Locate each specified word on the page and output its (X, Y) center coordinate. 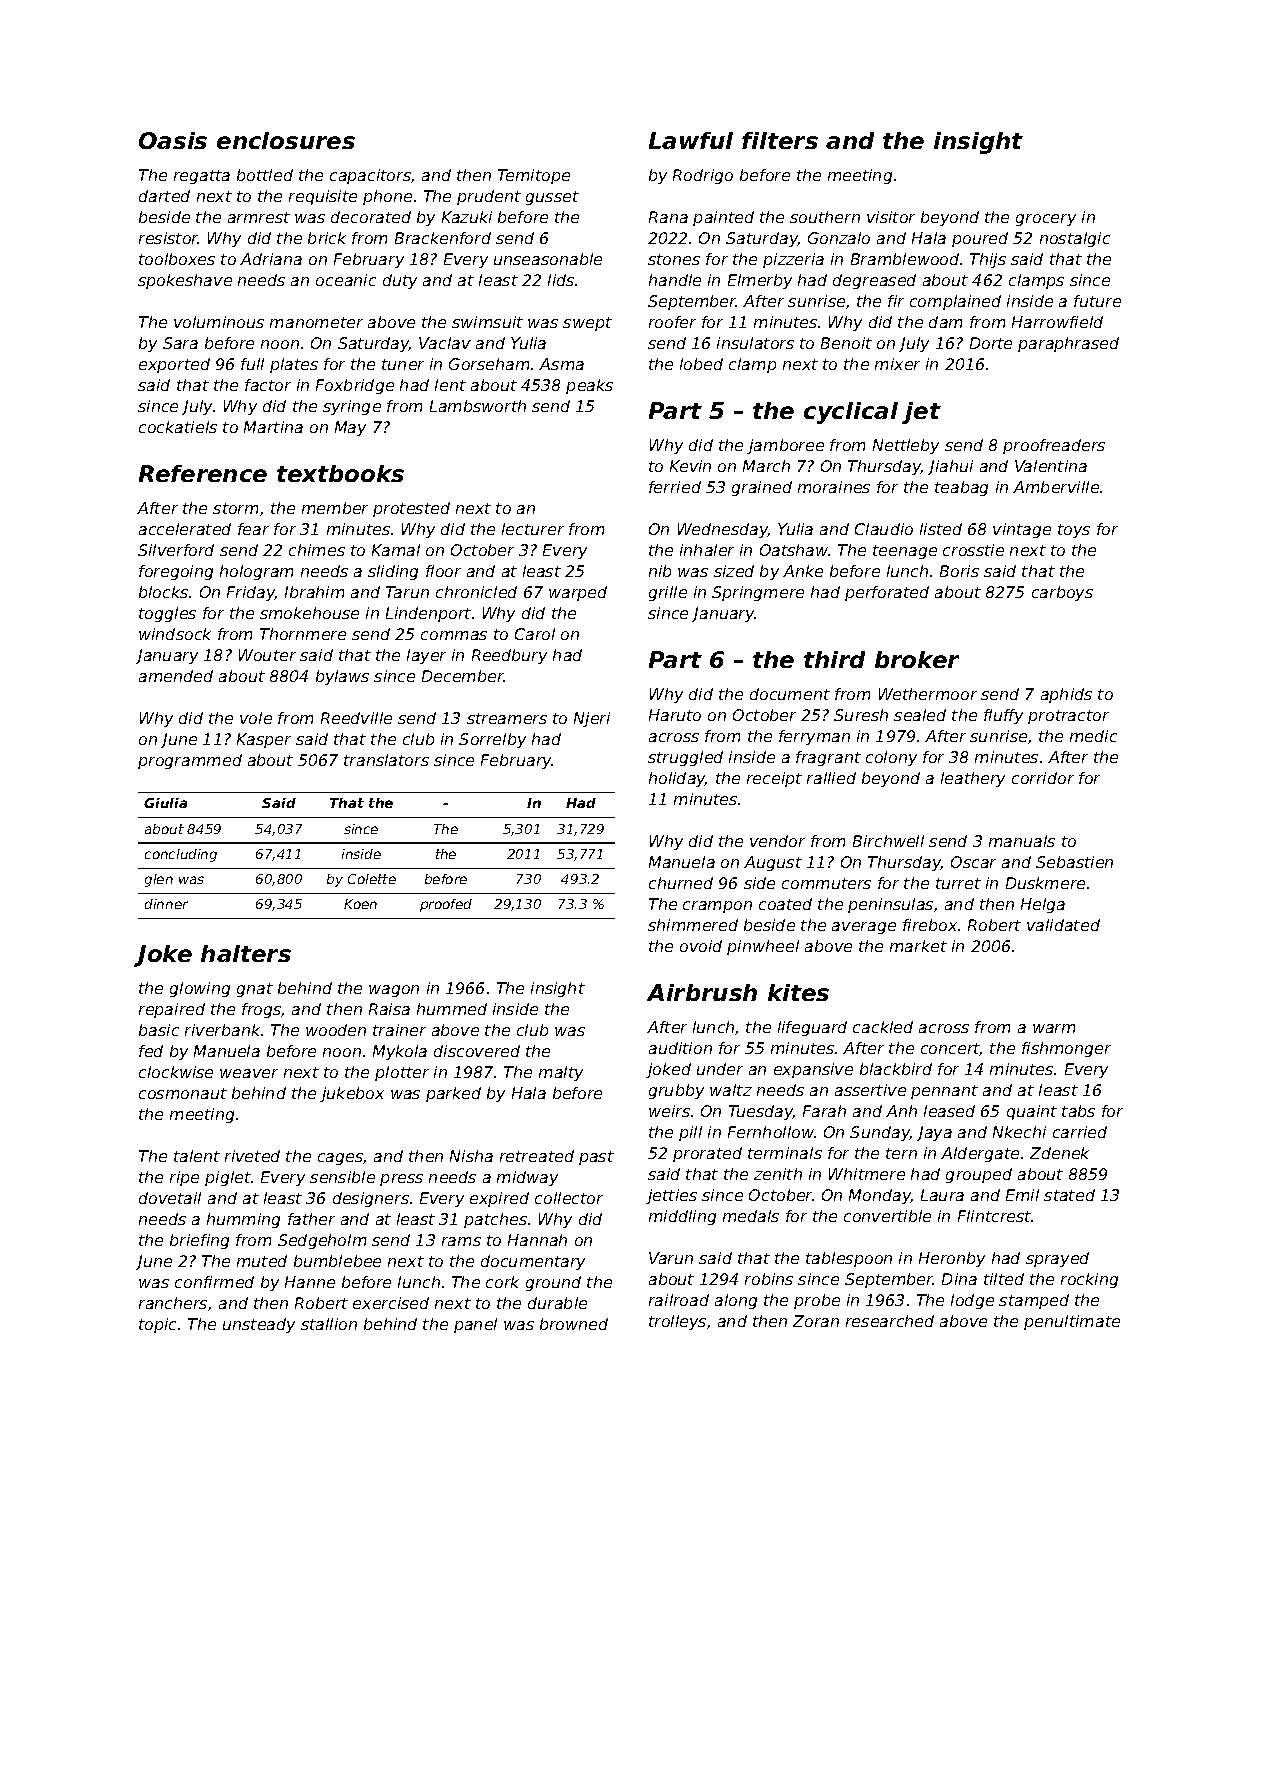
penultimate (1072, 1322)
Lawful (691, 140)
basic (159, 1030)
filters (780, 140)
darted (164, 196)
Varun (671, 1258)
